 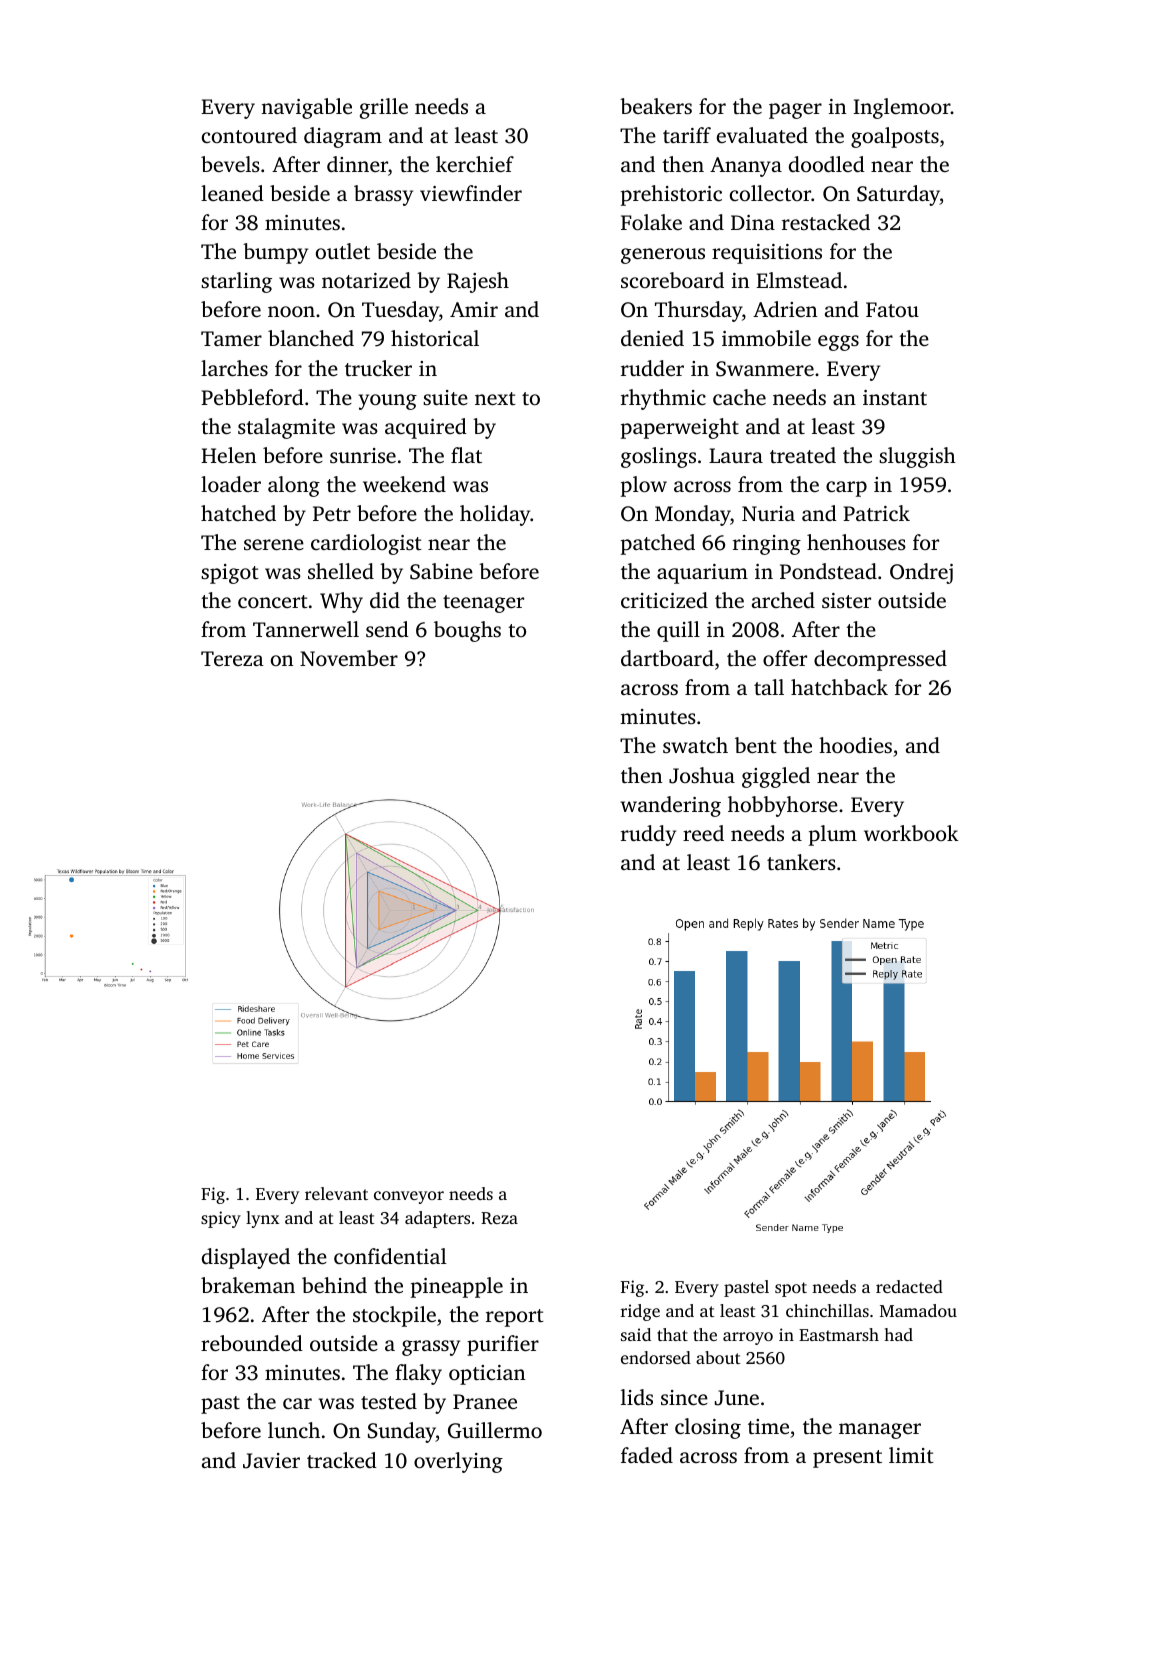 I want to click on Fatou, so click(x=892, y=309).
